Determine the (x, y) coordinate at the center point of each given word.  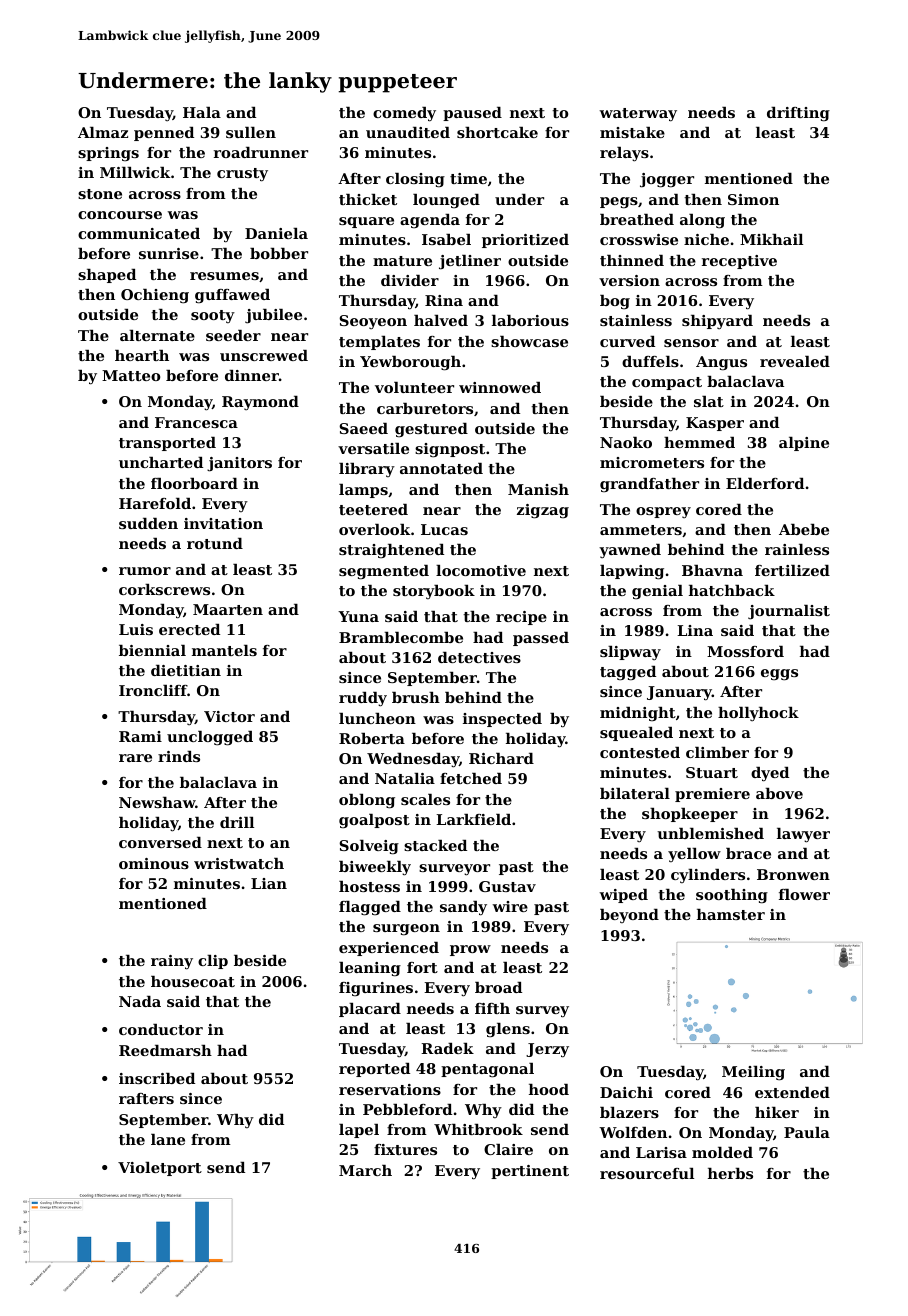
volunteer (414, 387)
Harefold (155, 503)
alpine (804, 444)
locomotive (481, 570)
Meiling (753, 1073)
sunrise (169, 253)
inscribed (157, 1078)
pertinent (530, 1172)
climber (717, 752)
